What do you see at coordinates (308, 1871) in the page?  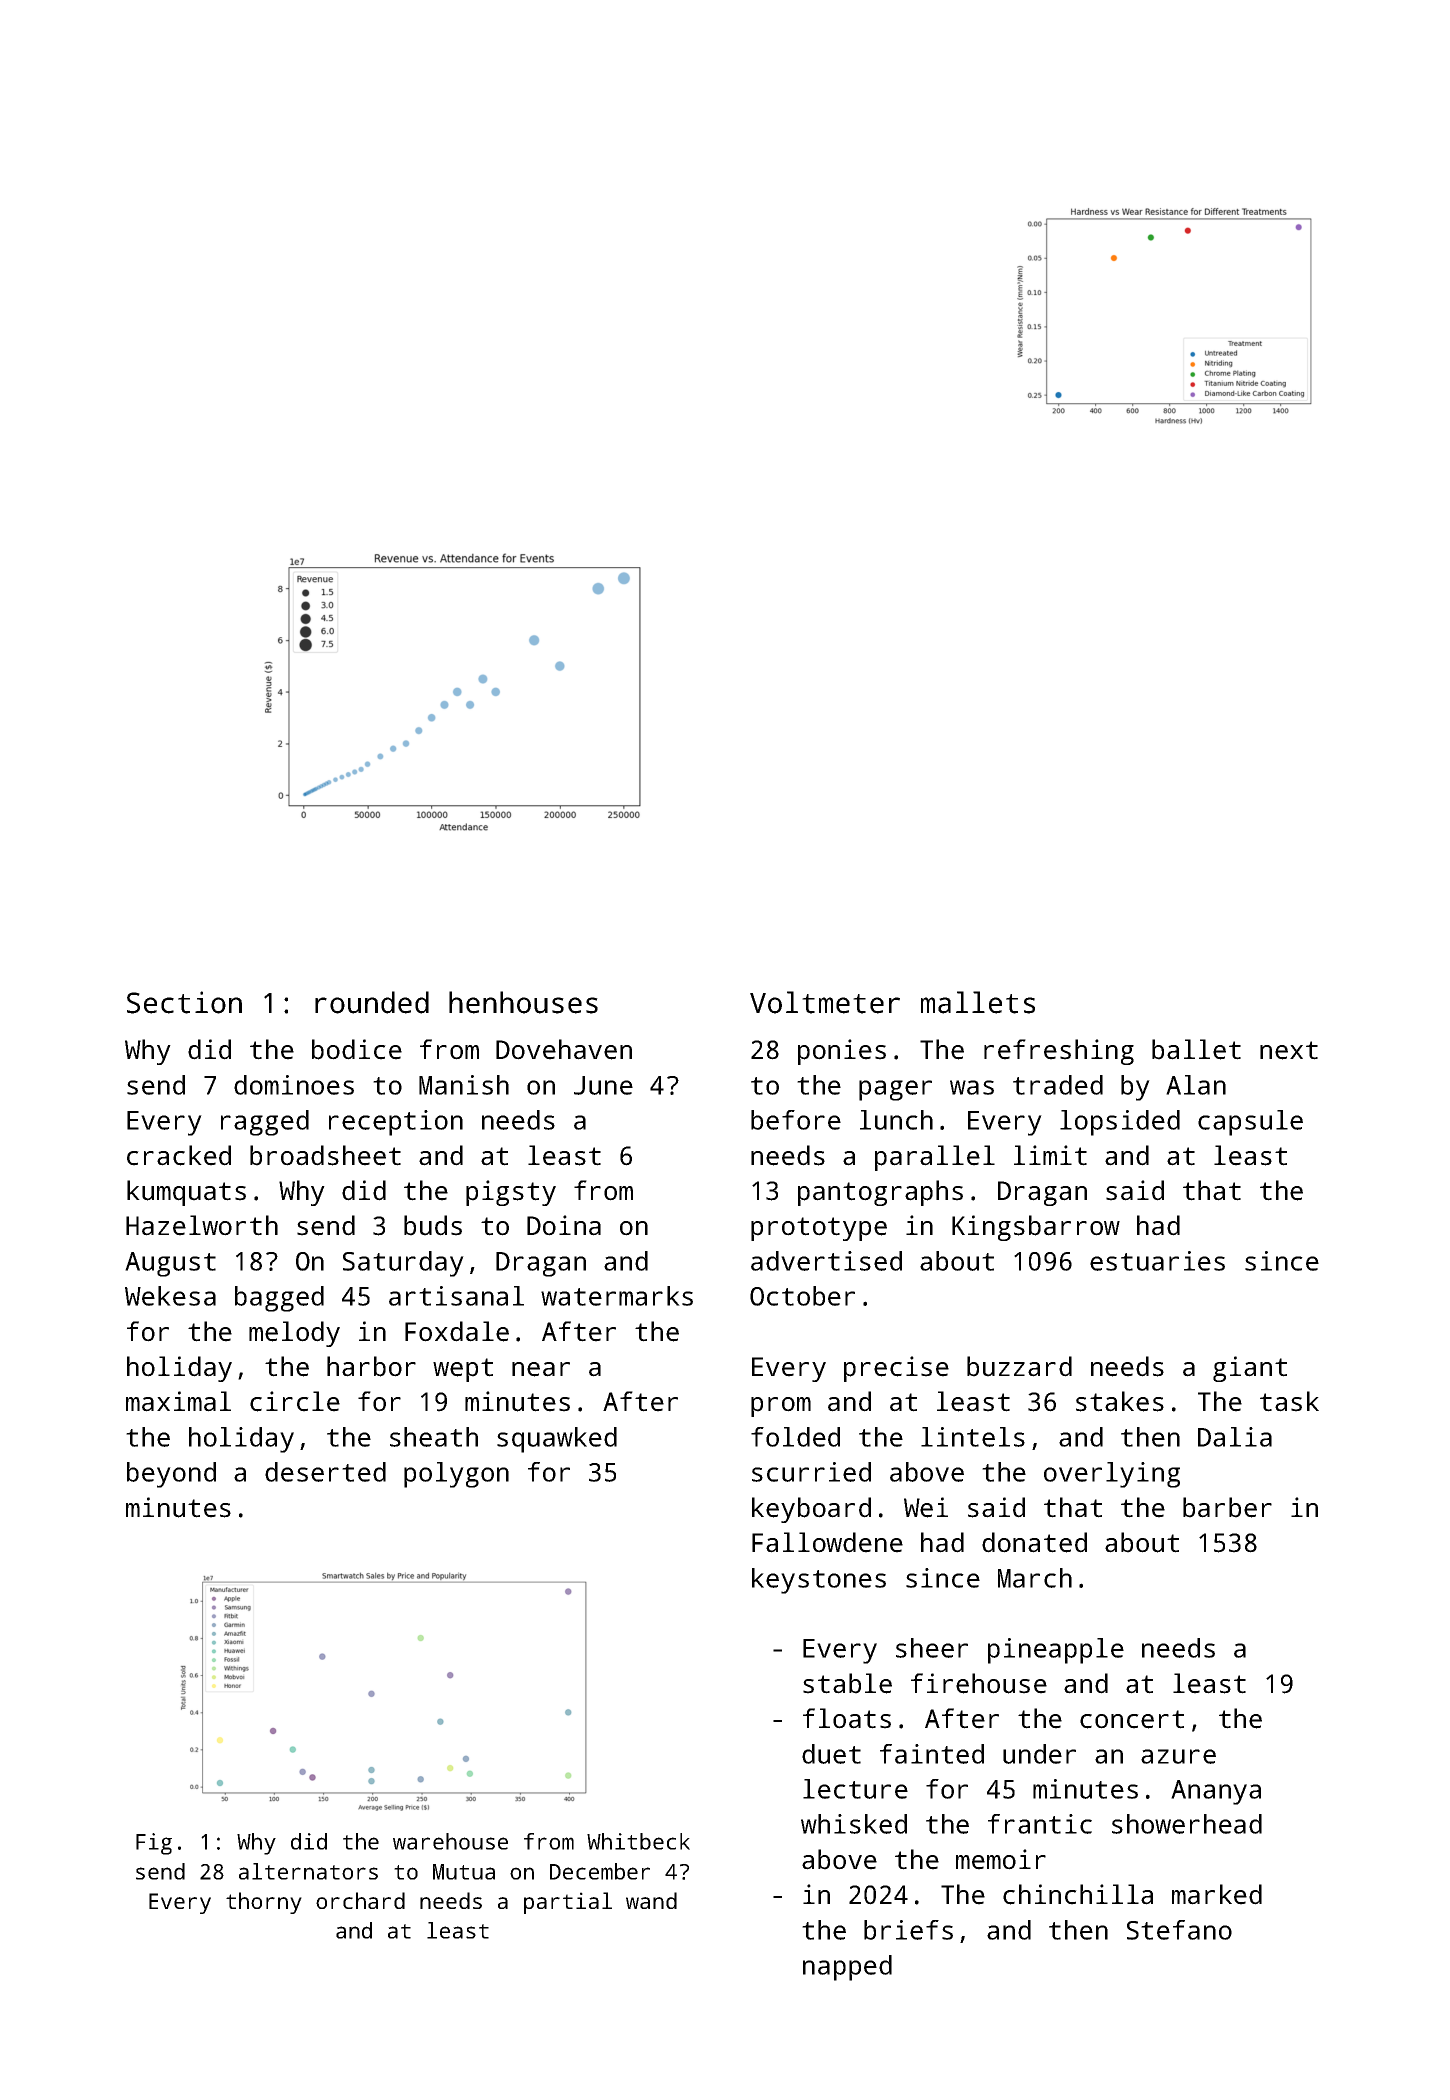 I see `alternators` at bounding box center [308, 1871].
